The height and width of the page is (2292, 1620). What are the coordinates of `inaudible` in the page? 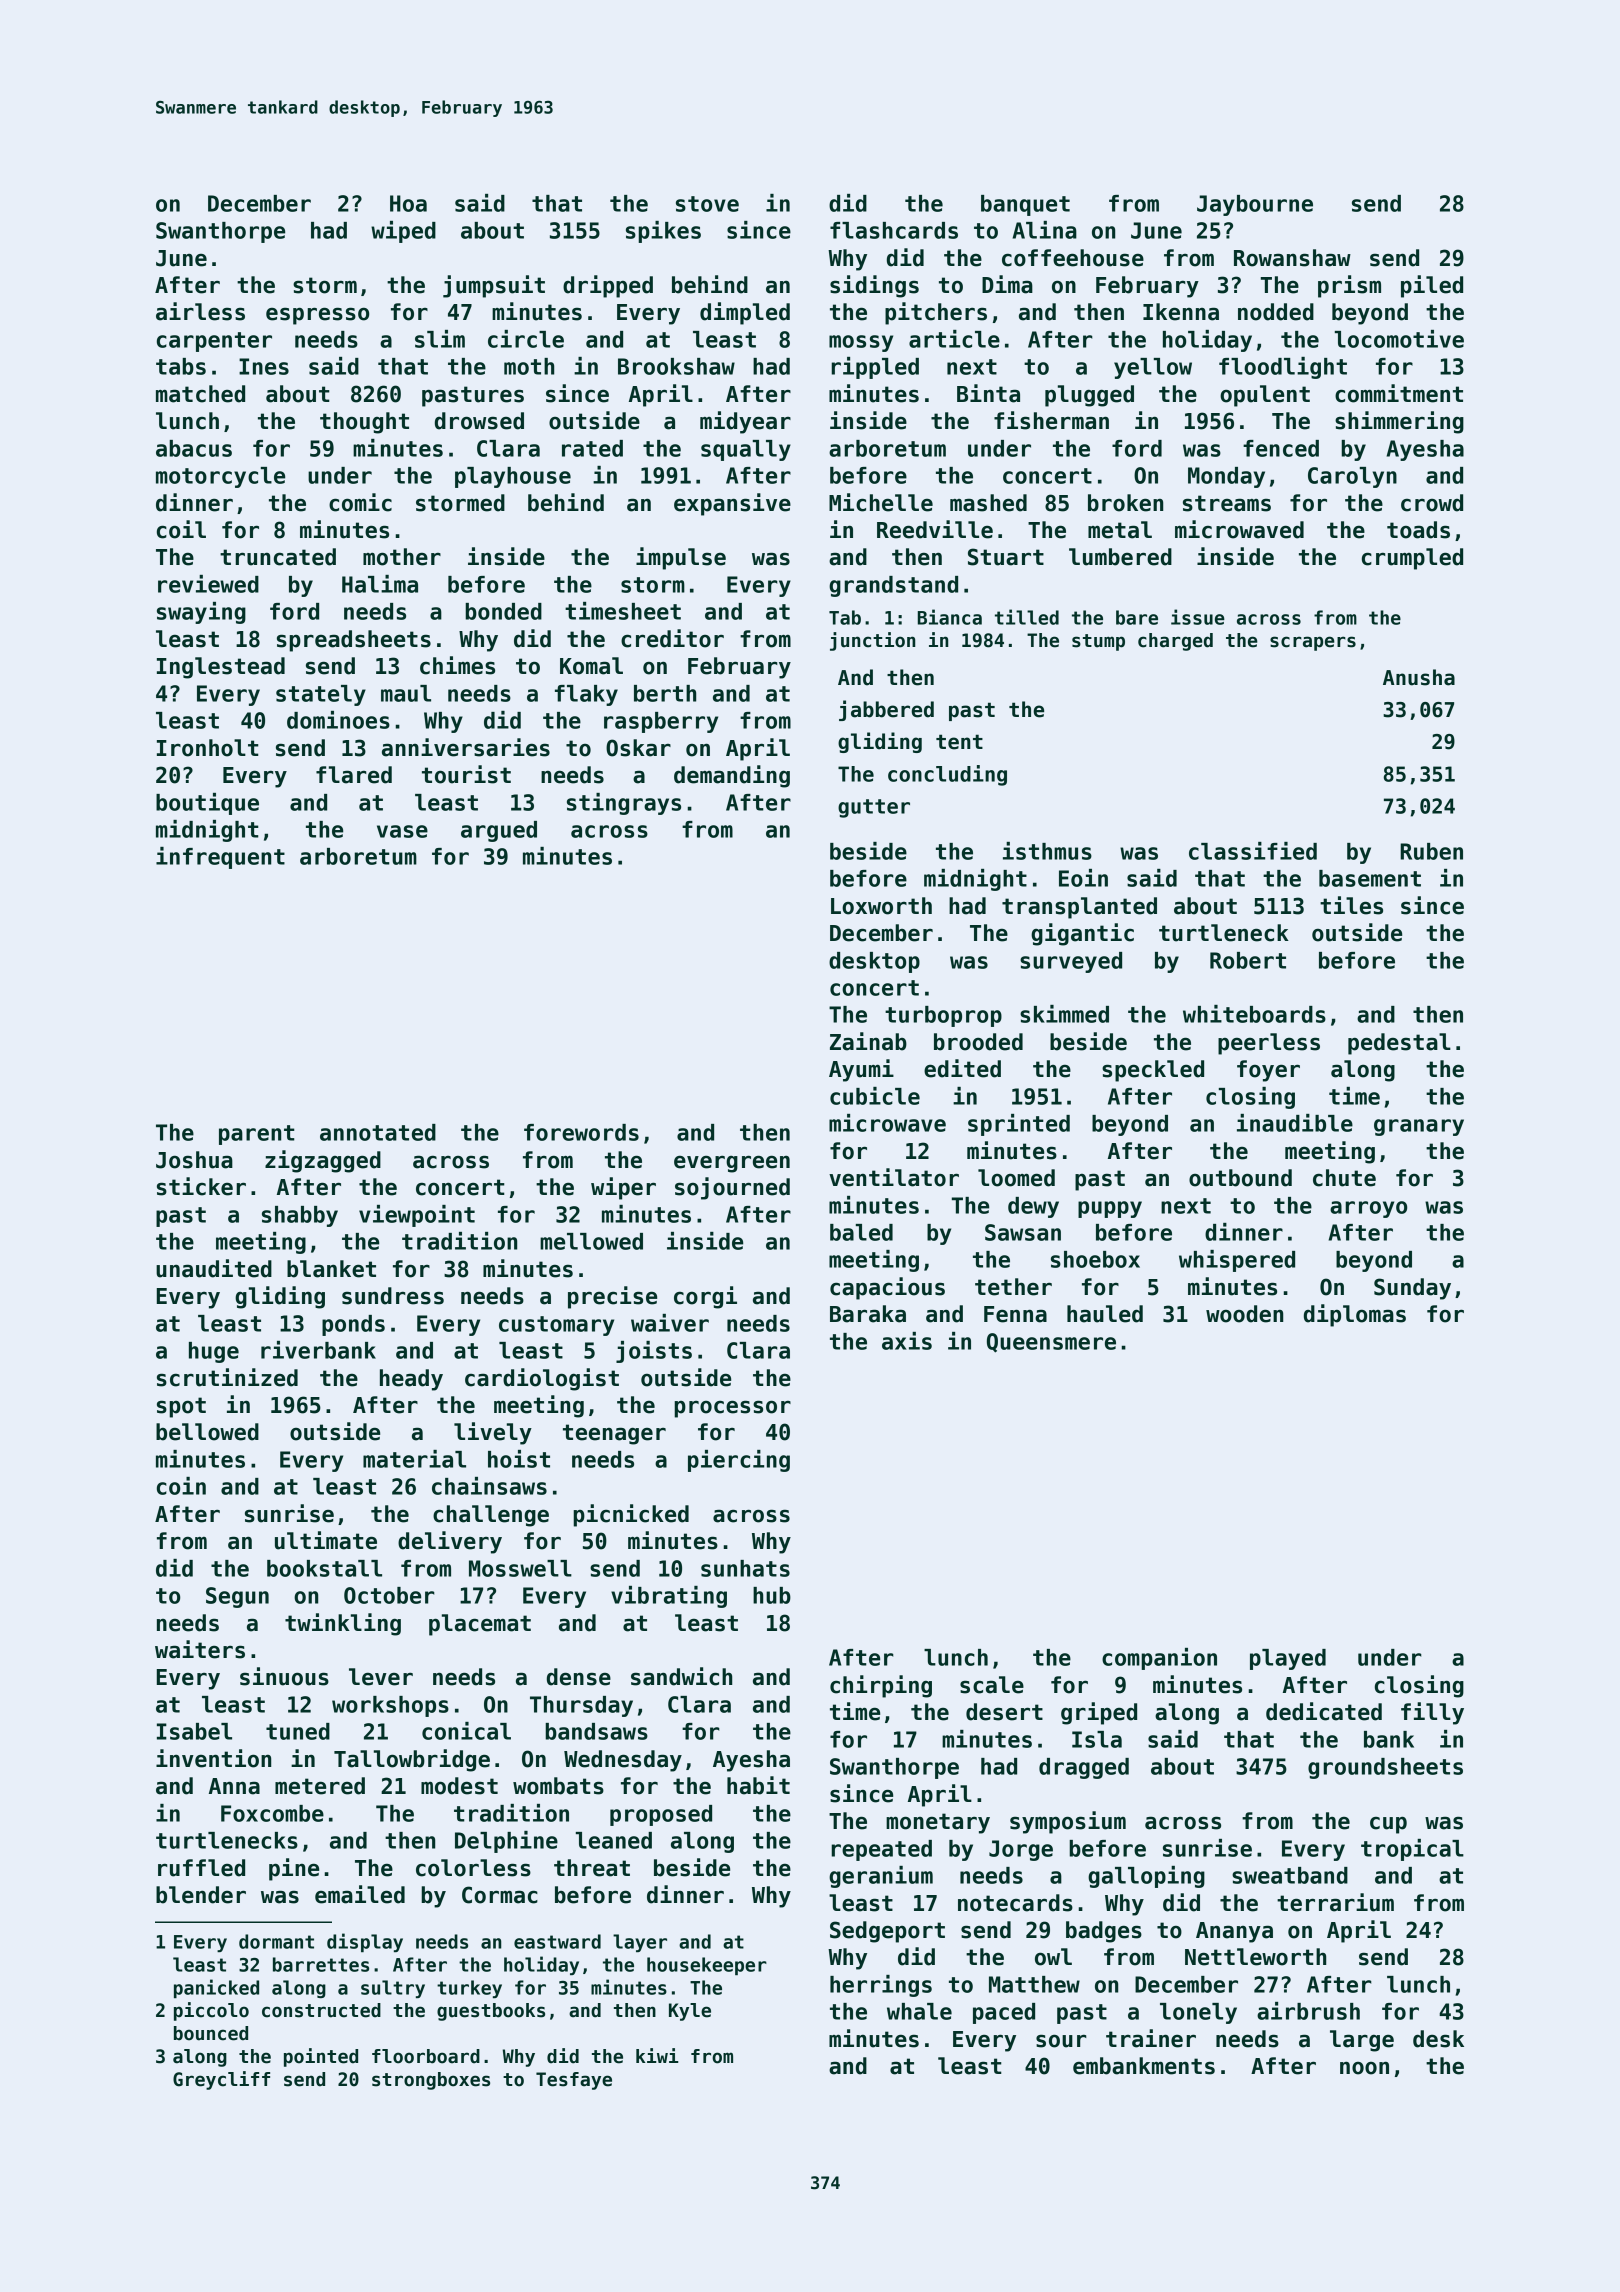 It's located at (1295, 1123).
